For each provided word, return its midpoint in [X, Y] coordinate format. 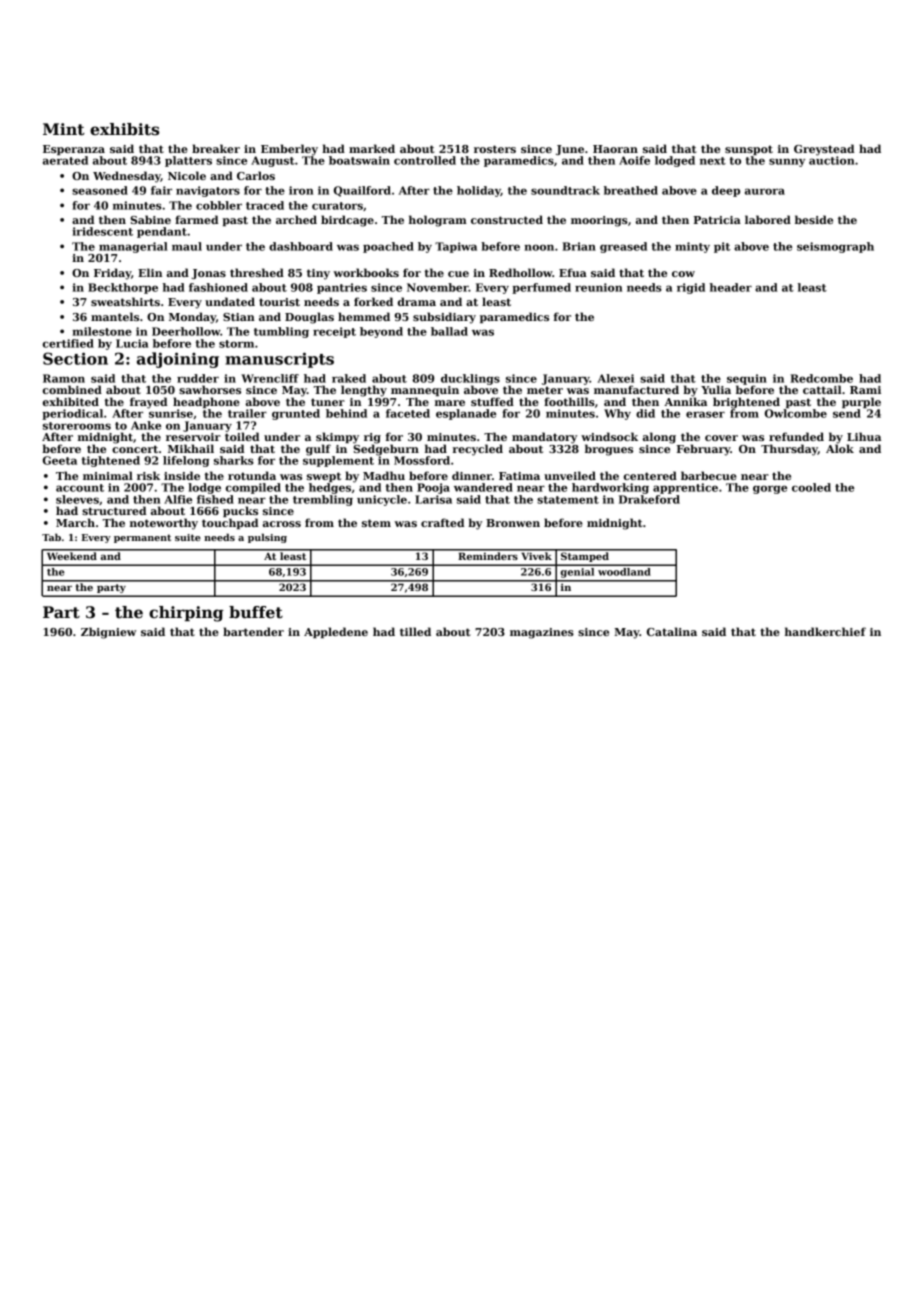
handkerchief [825, 631]
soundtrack [565, 190]
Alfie [178, 499]
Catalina [672, 631]
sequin [747, 379]
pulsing [267, 538]
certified [68, 343]
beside [814, 219]
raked [349, 378]
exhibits [124, 129]
